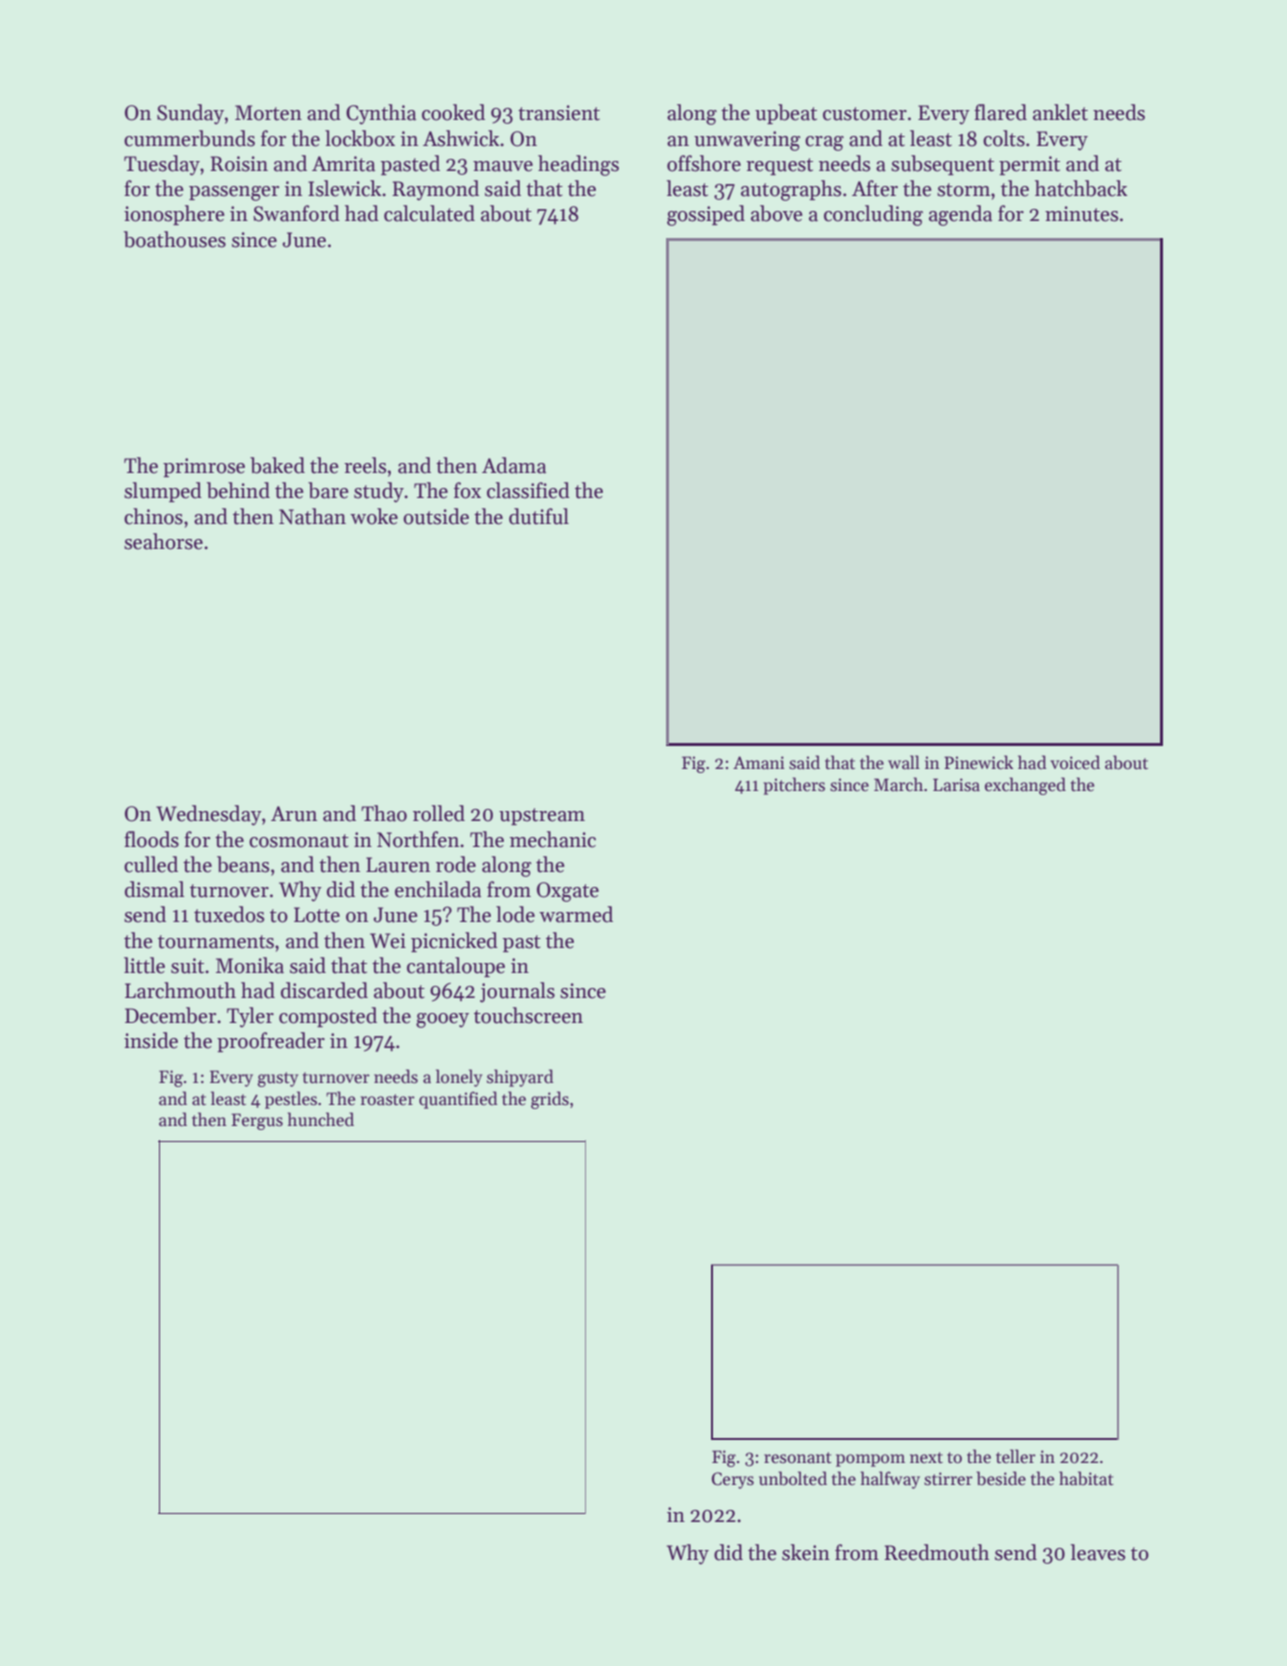  Describe the element at coordinates (442, 1020) in the document. I see `gooey` at that location.
